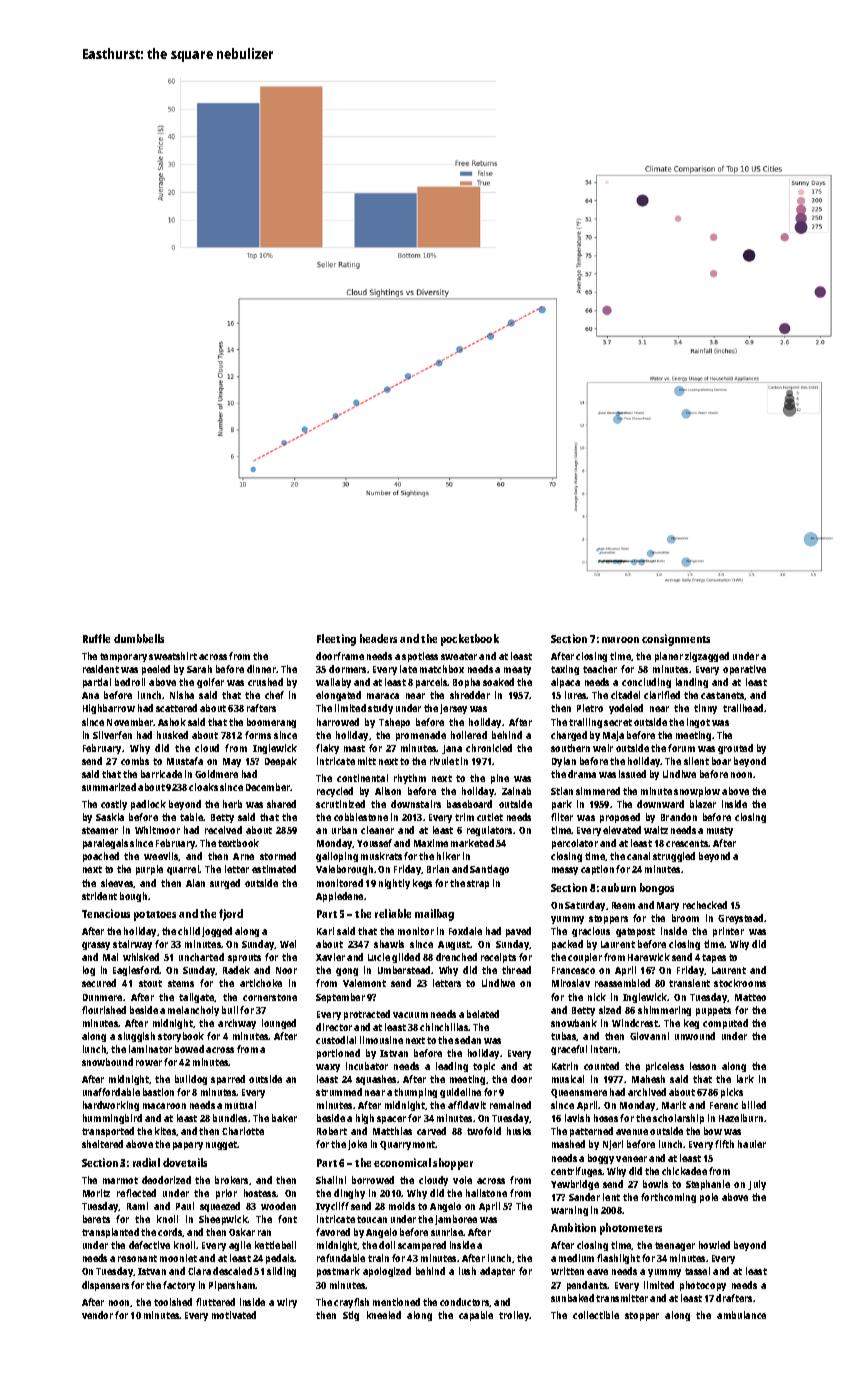 Image resolution: width=849 pixels, height=1400 pixels. What do you see at coordinates (222, 1145) in the page?
I see `nugget` at bounding box center [222, 1145].
